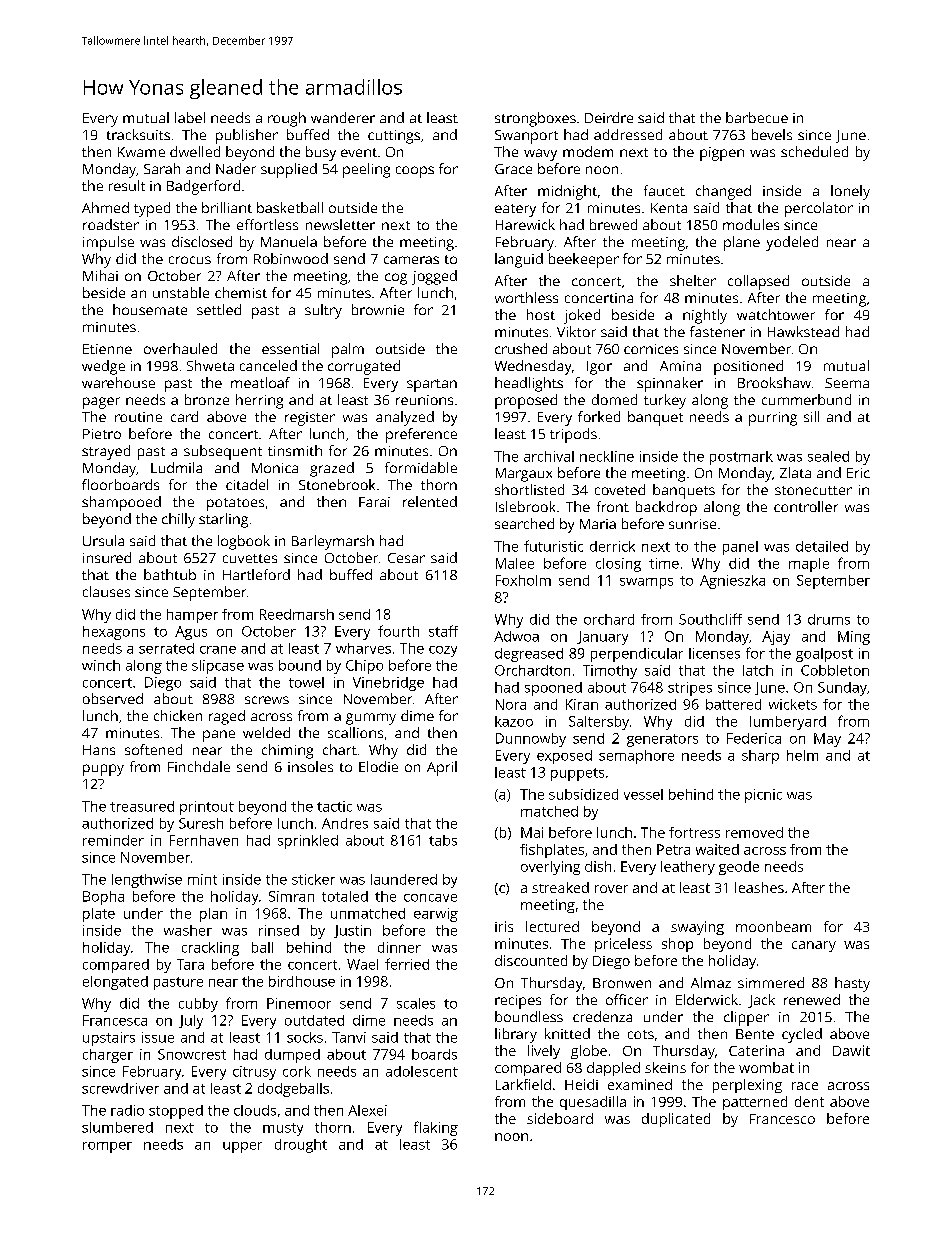 This page has width=952, height=1233. Describe the element at coordinates (758, 282) in the page. I see `collapsed` at that location.
